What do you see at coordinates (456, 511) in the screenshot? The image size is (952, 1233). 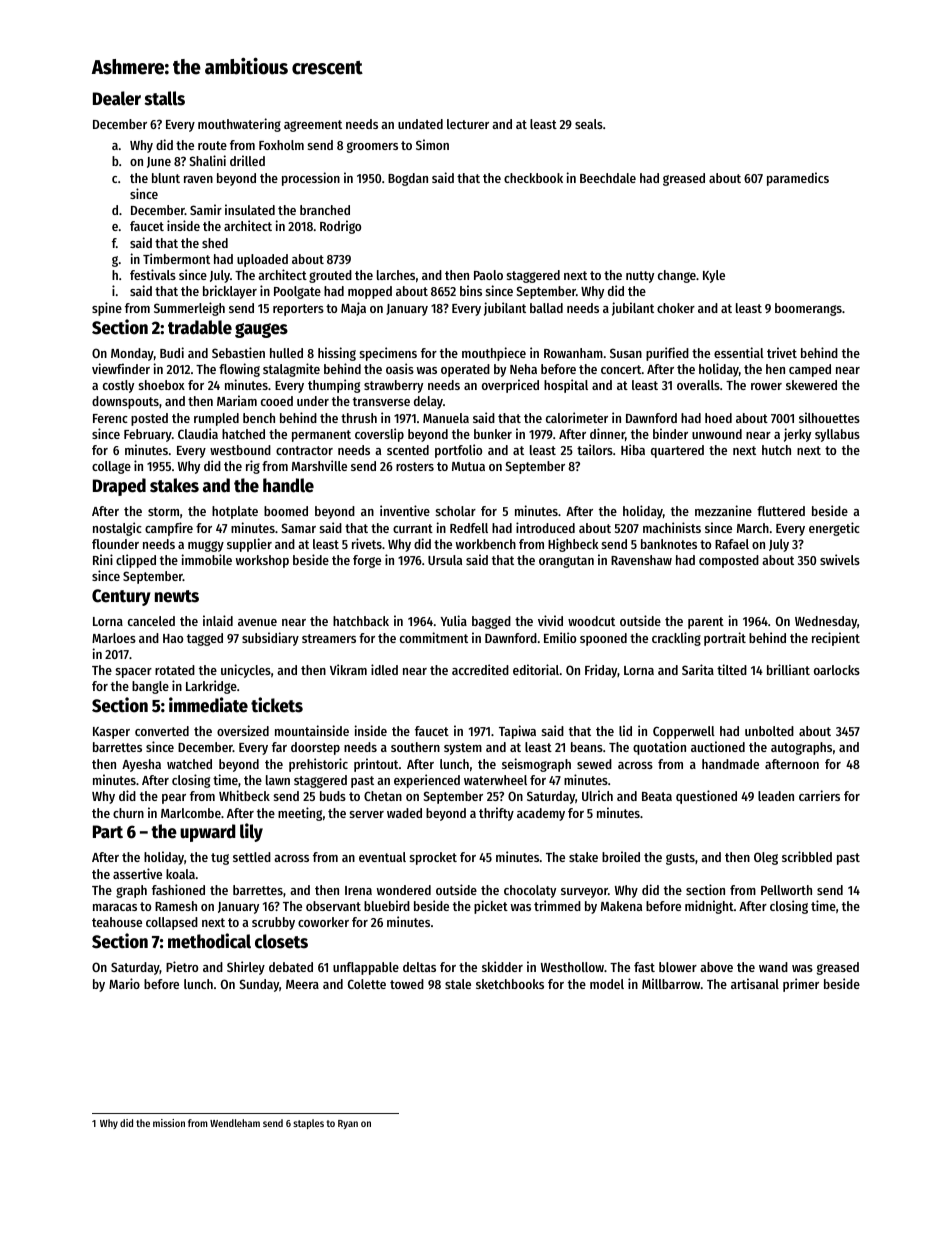 I see `scholar` at bounding box center [456, 511].
